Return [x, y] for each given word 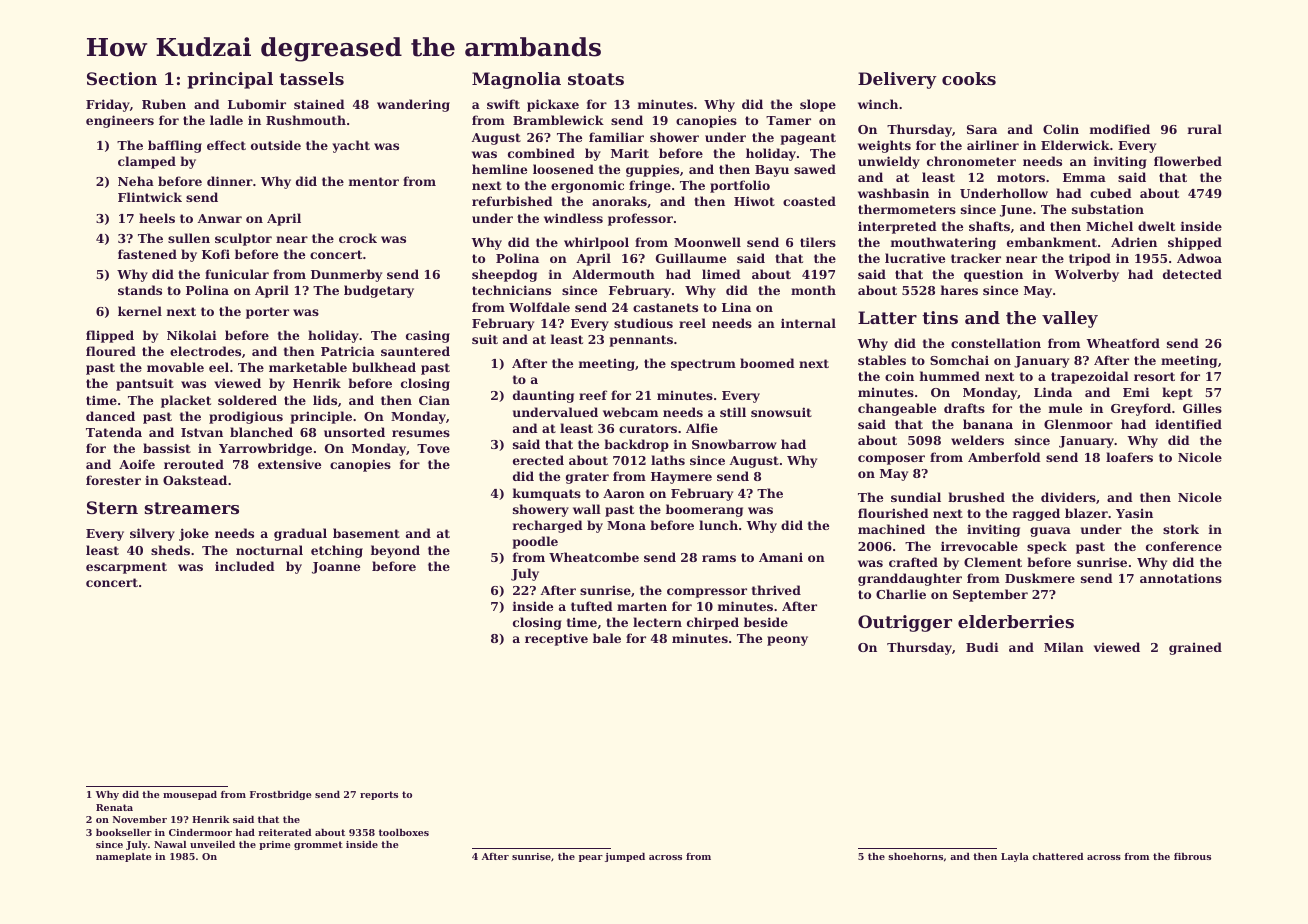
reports [379, 795]
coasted [809, 201]
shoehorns [915, 856]
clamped [147, 162]
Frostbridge [280, 795]
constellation [996, 343]
